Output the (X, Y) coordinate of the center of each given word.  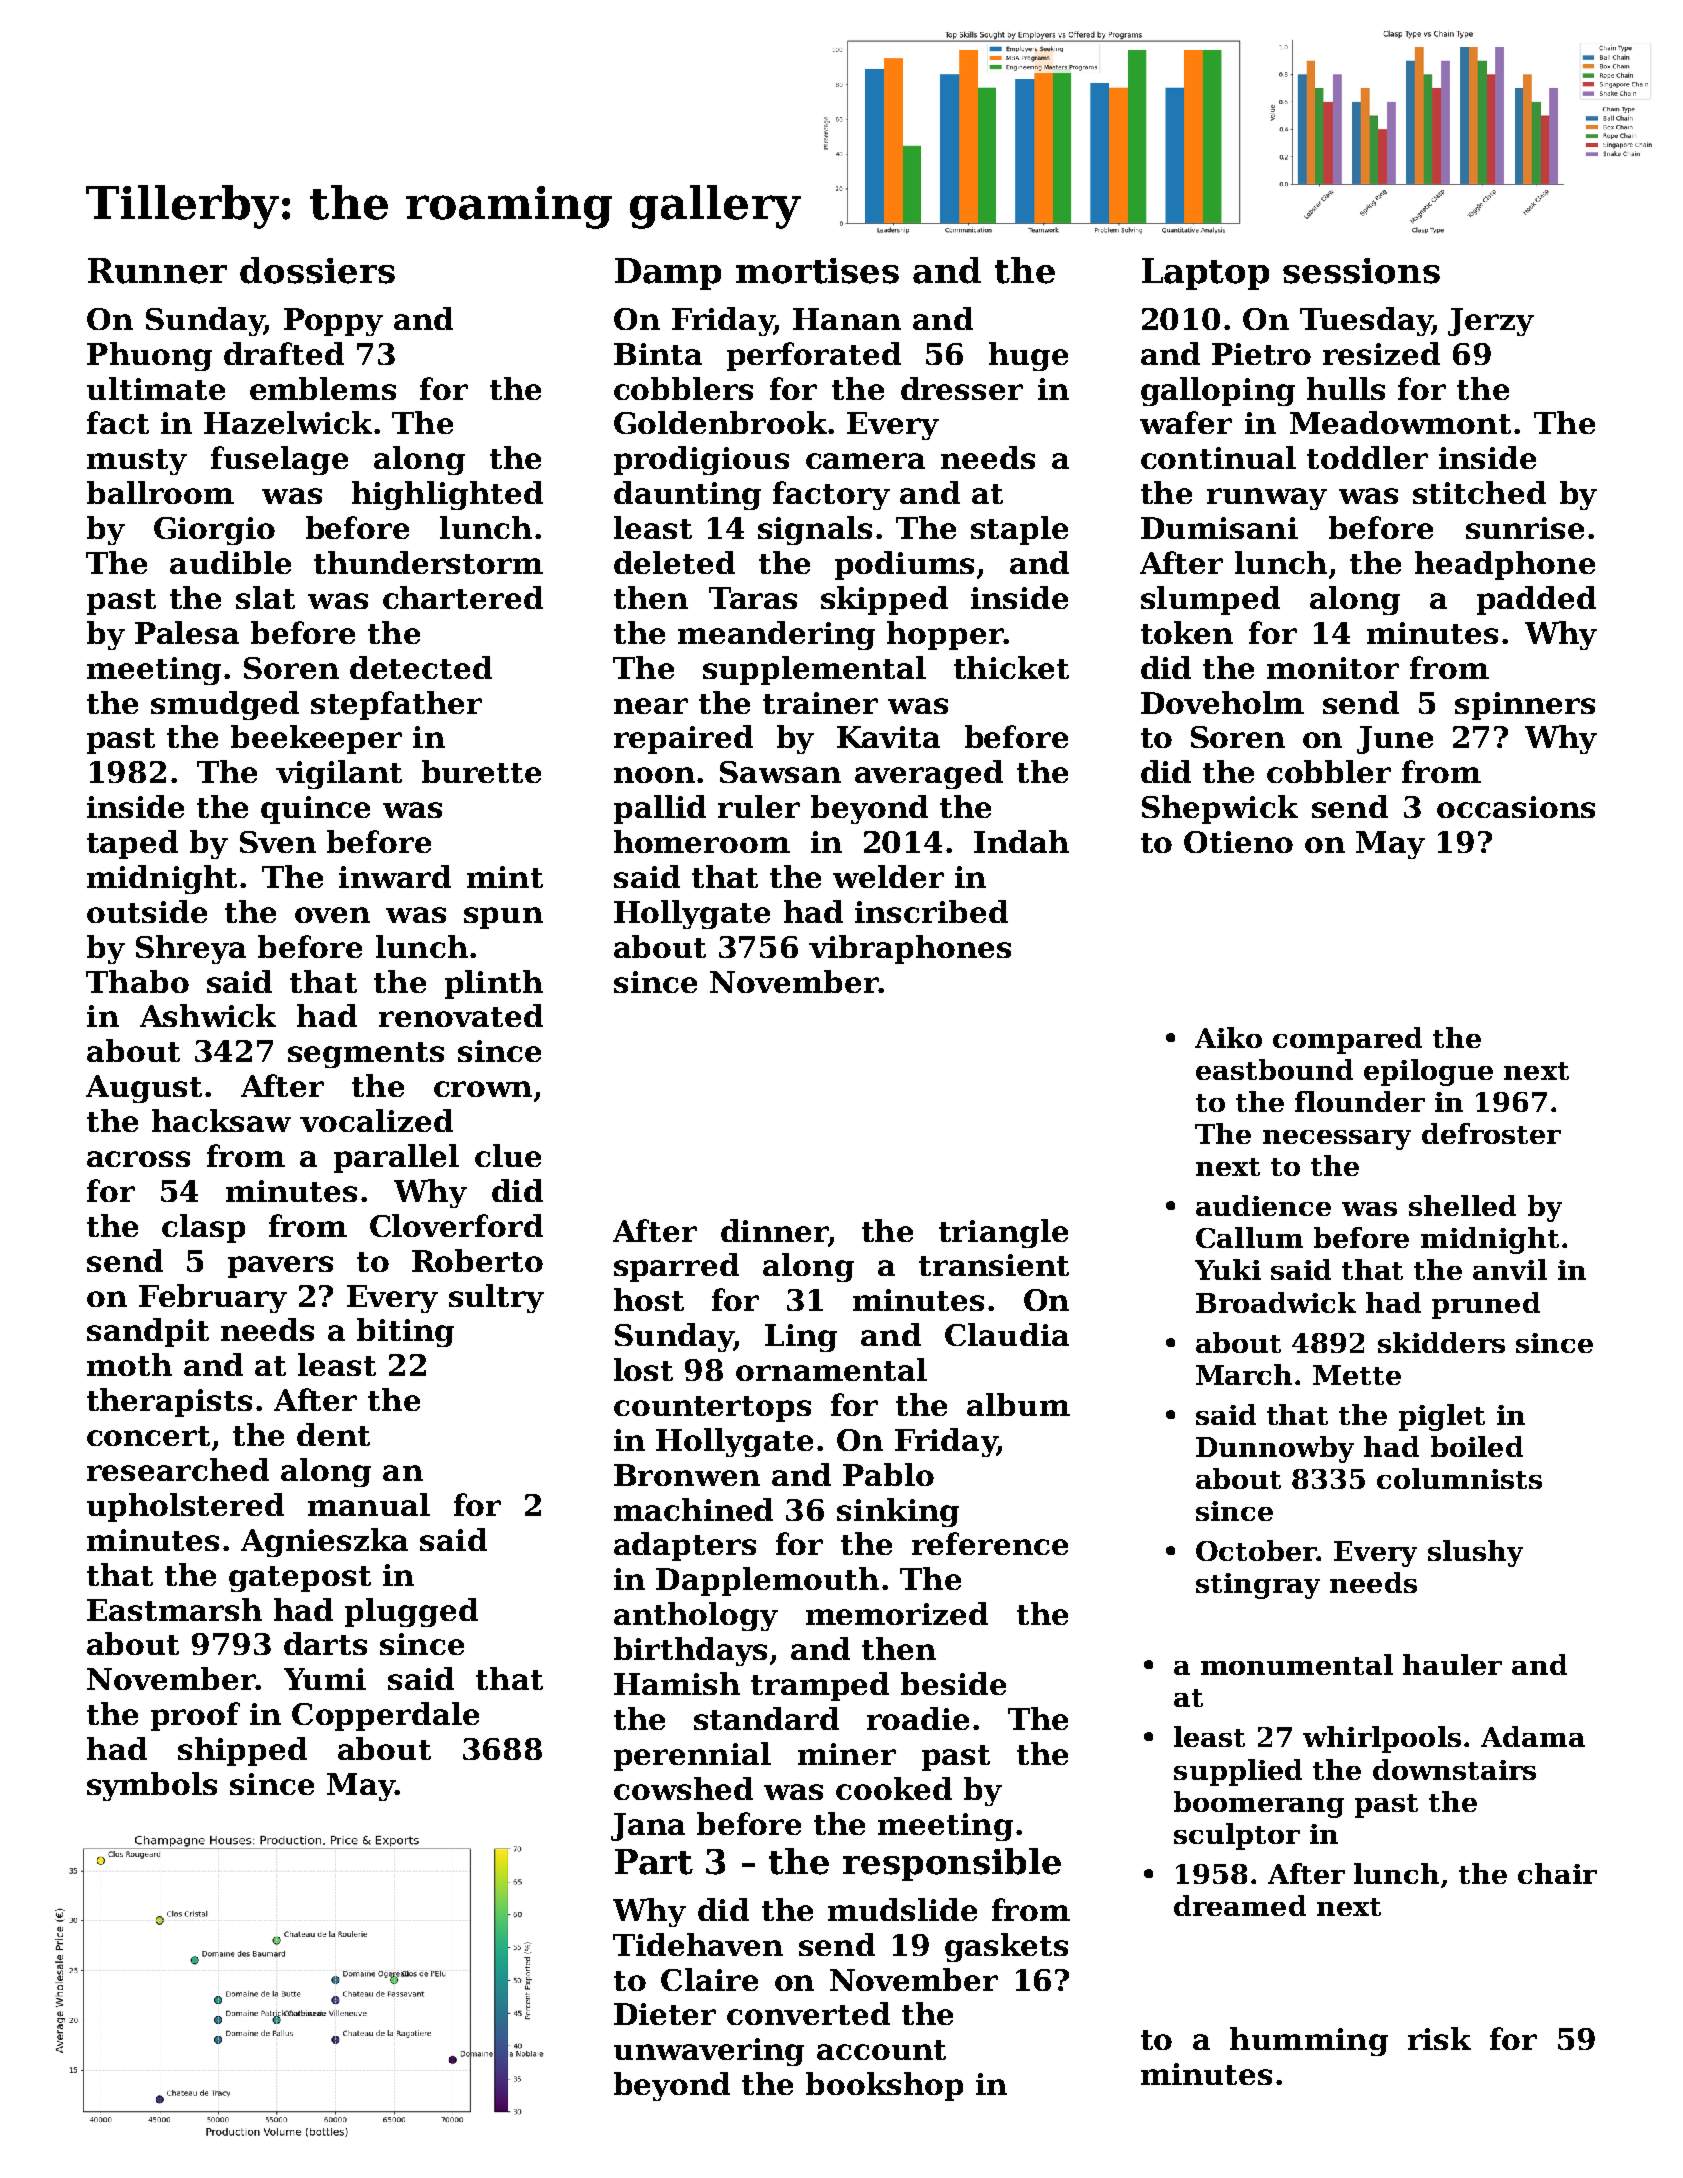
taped (132, 844)
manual (369, 1504)
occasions (1516, 807)
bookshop (884, 2086)
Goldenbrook (720, 422)
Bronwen (687, 1475)
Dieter (665, 2014)
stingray (1258, 1586)
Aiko (1228, 1037)
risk (1439, 2038)
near (651, 706)
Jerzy (1491, 322)
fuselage (279, 460)
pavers (280, 1267)
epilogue (1428, 1072)
